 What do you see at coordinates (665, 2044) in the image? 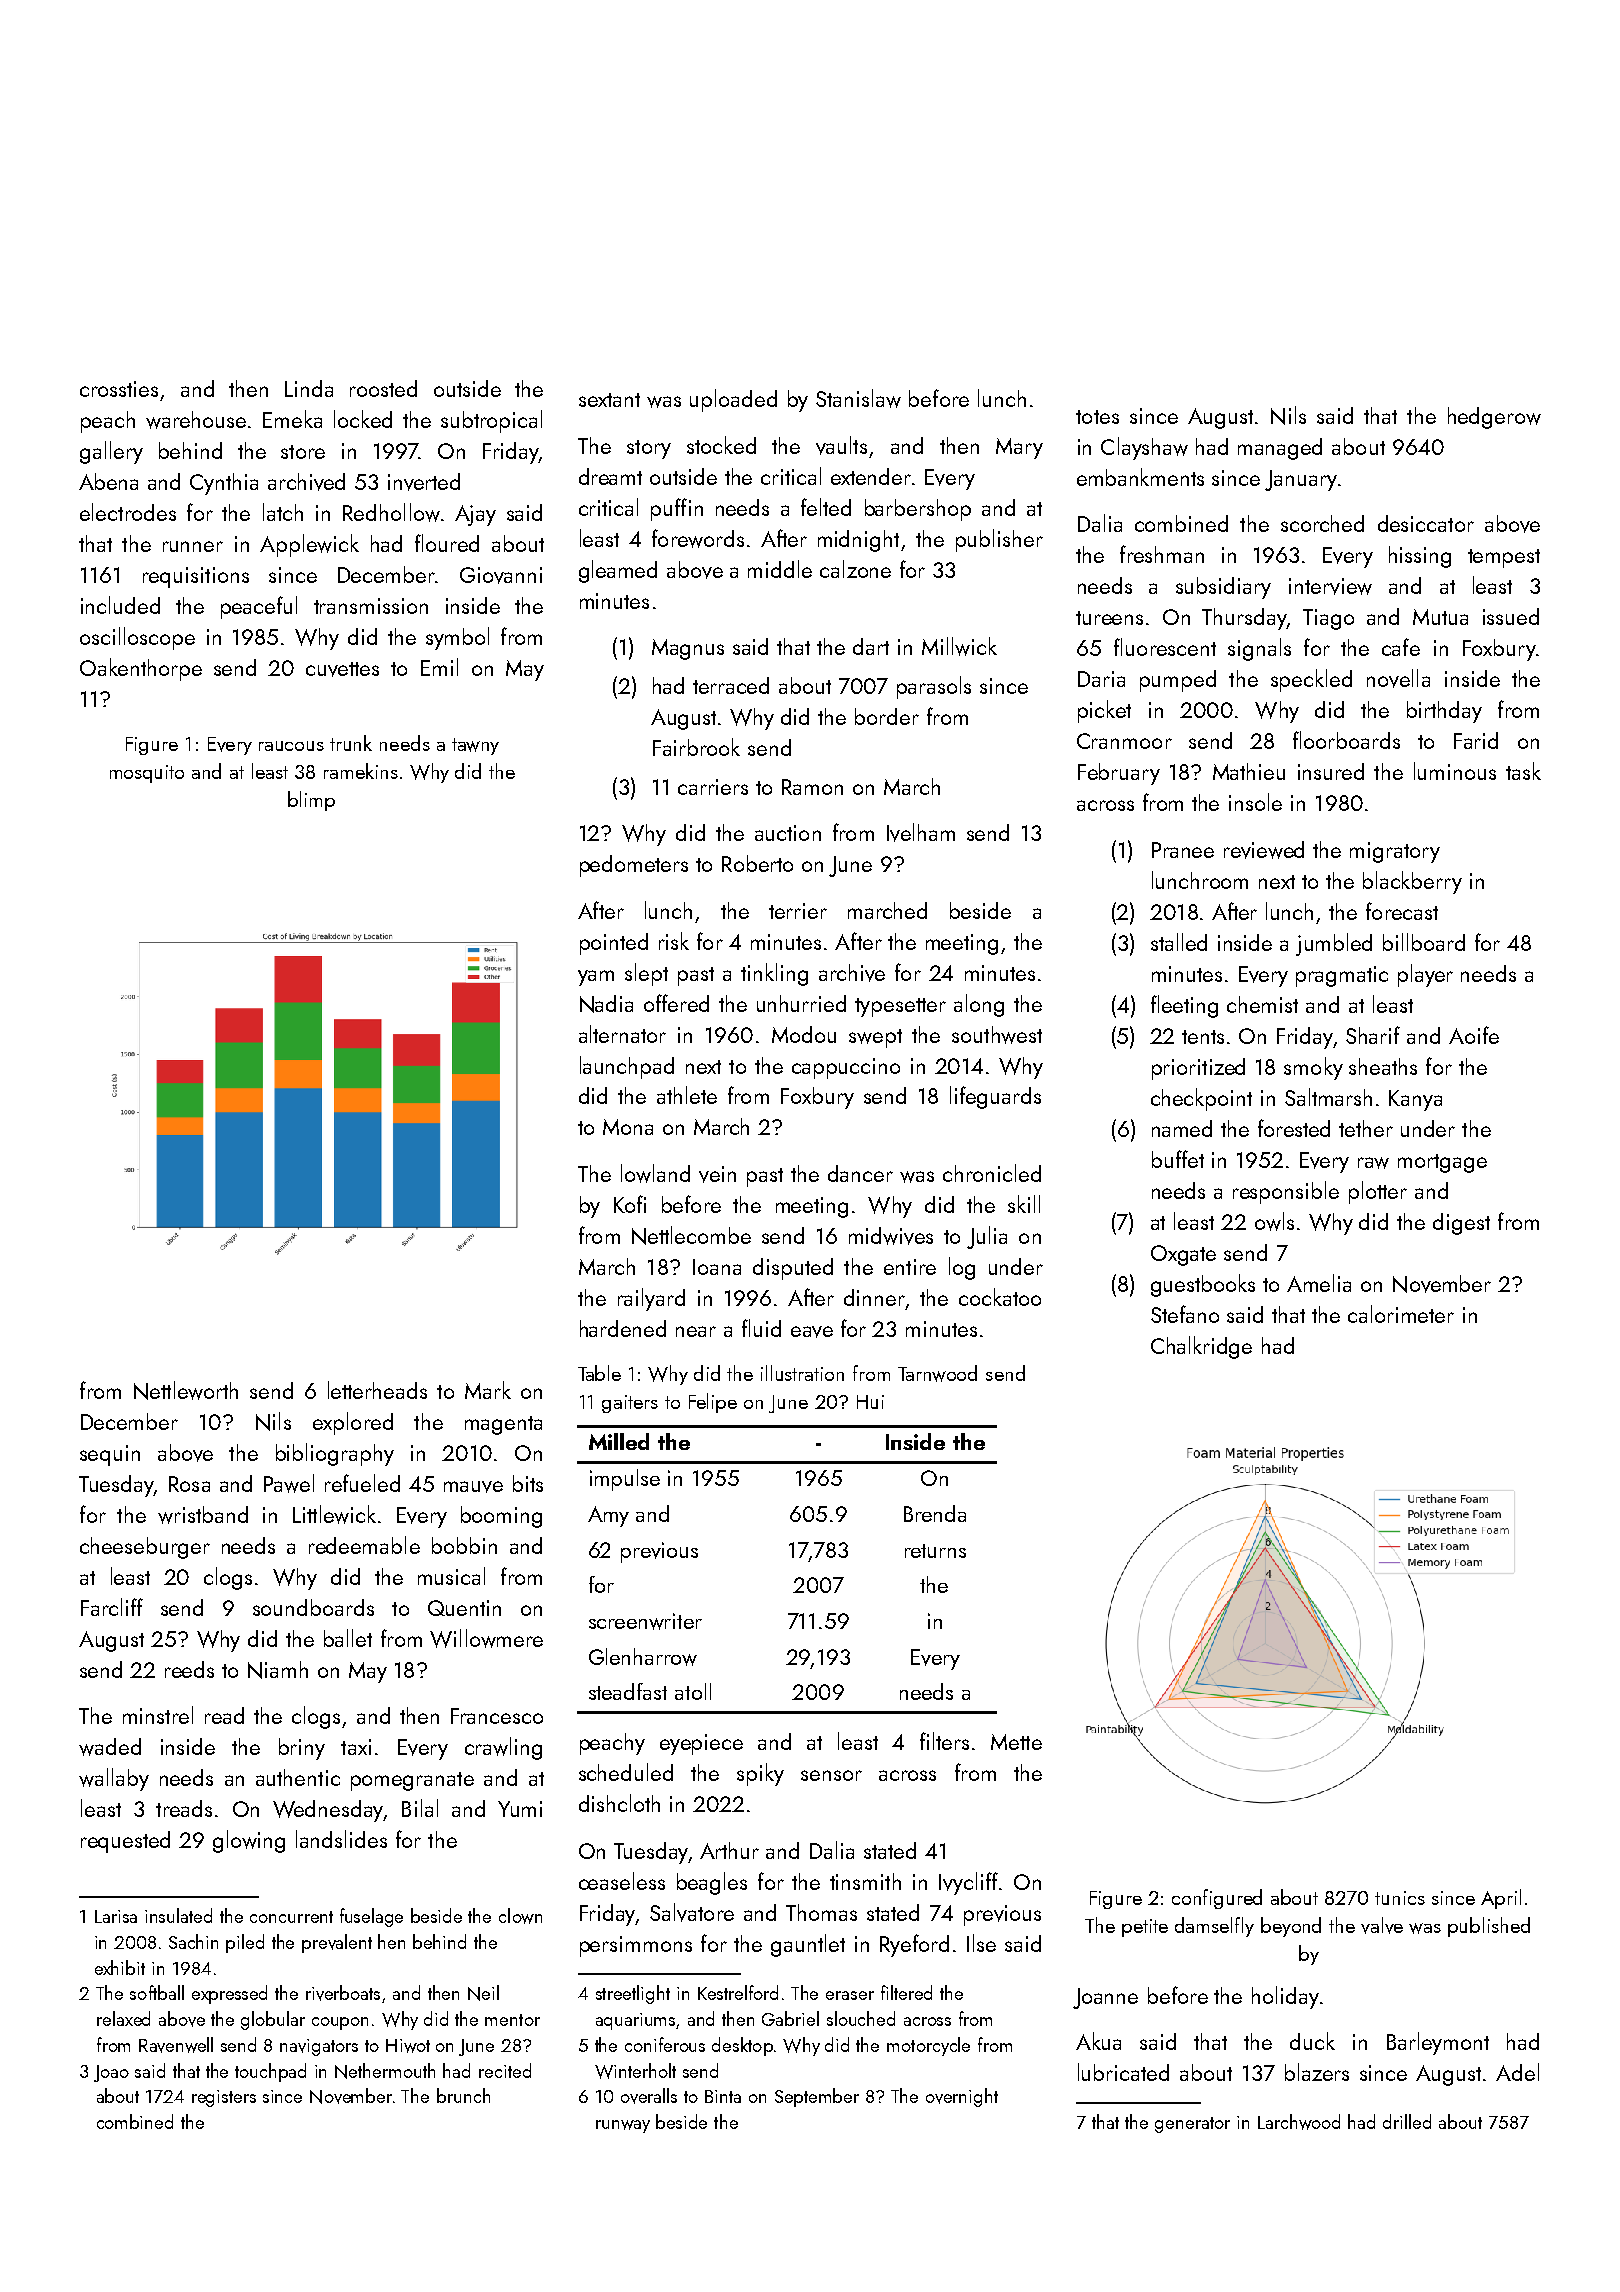
I see `coniferous` at bounding box center [665, 2044].
